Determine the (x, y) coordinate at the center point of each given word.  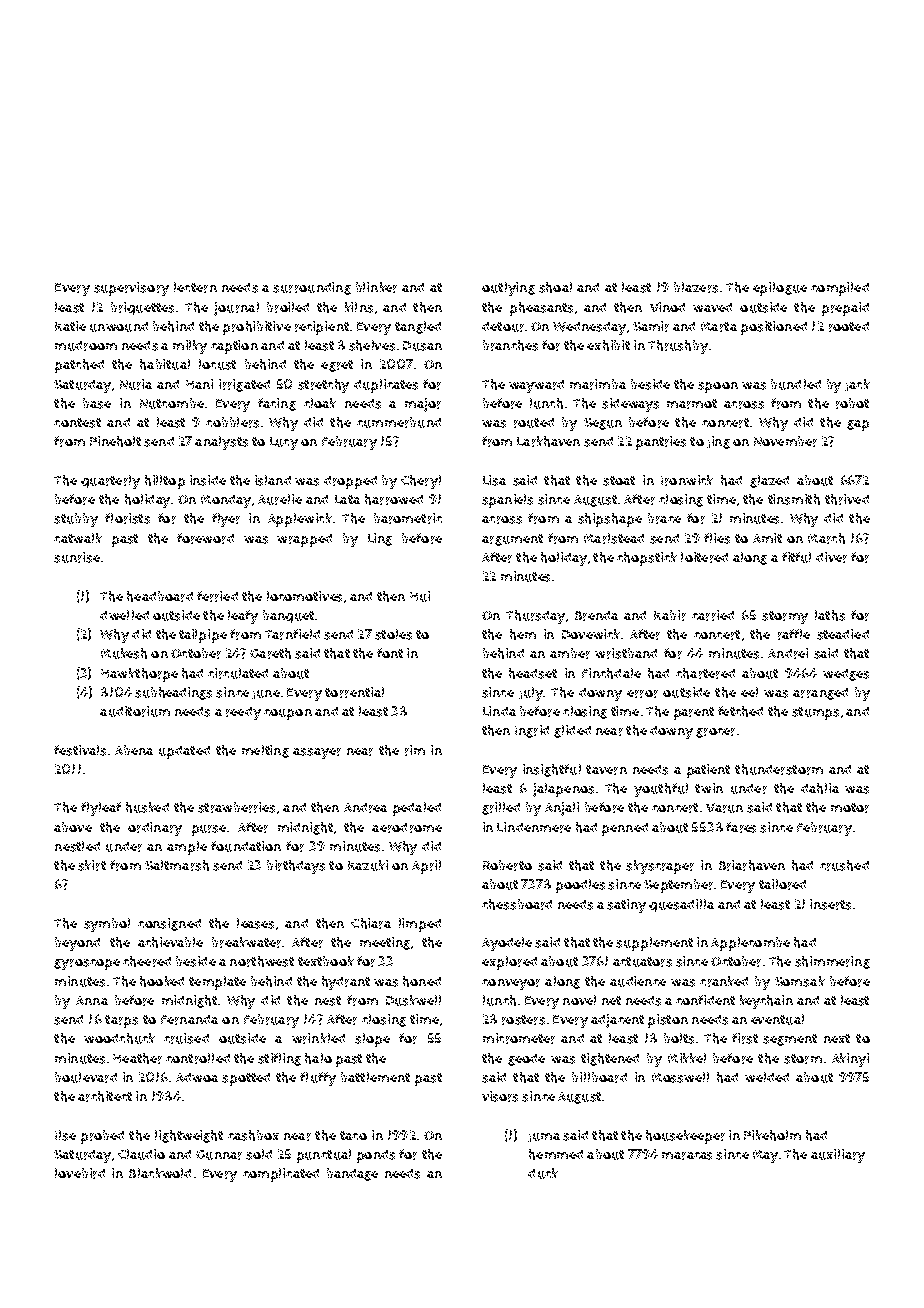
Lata (347, 499)
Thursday (535, 617)
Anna (92, 1000)
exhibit (608, 345)
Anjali (562, 809)
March (826, 538)
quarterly (110, 482)
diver (831, 557)
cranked (724, 981)
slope (372, 1040)
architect (105, 1096)
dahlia (820, 788)
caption (234, 347)
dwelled (124, 615)
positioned (774, 328)
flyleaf (101, 809)
